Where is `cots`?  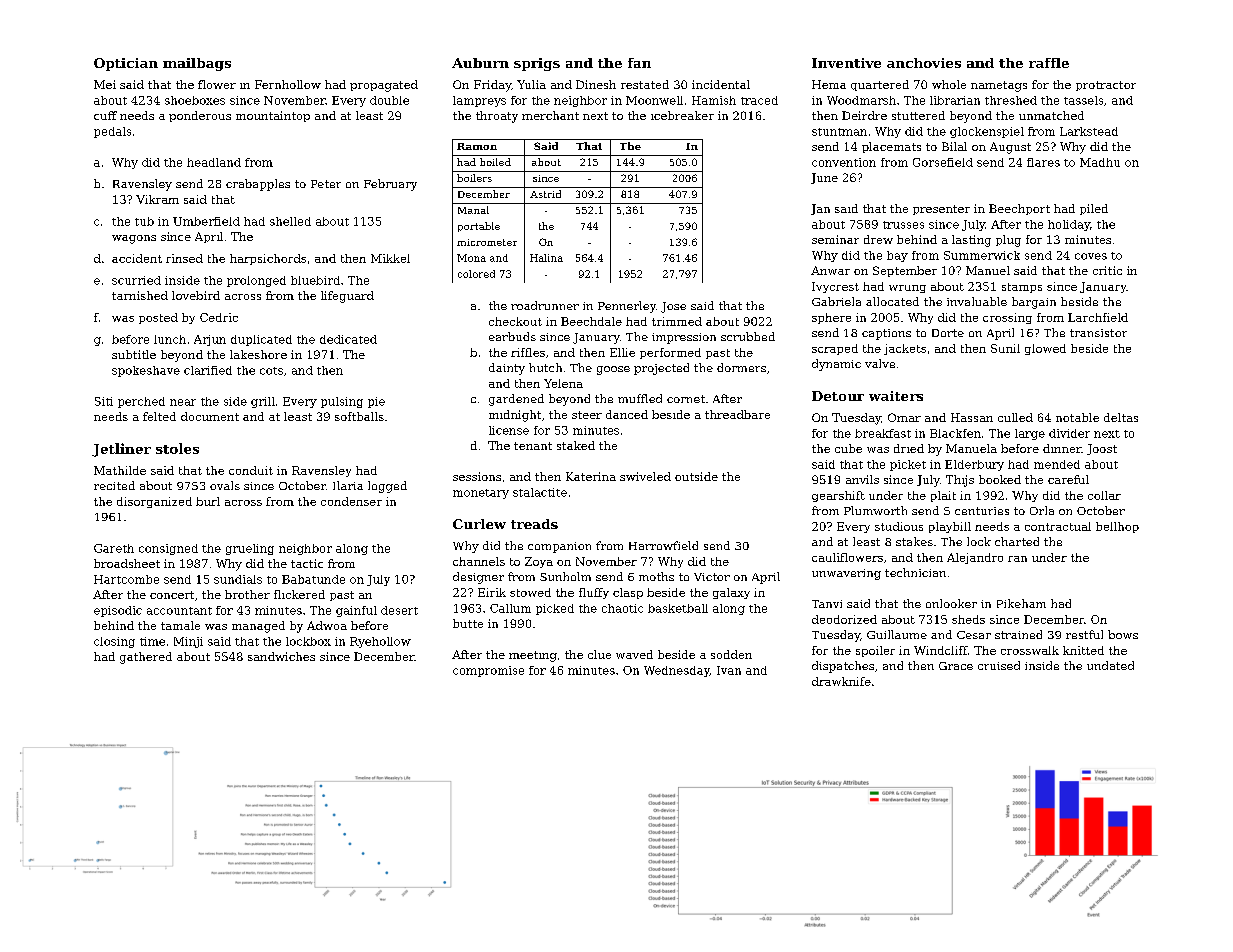 cots is located at coordinates (271, 371).
